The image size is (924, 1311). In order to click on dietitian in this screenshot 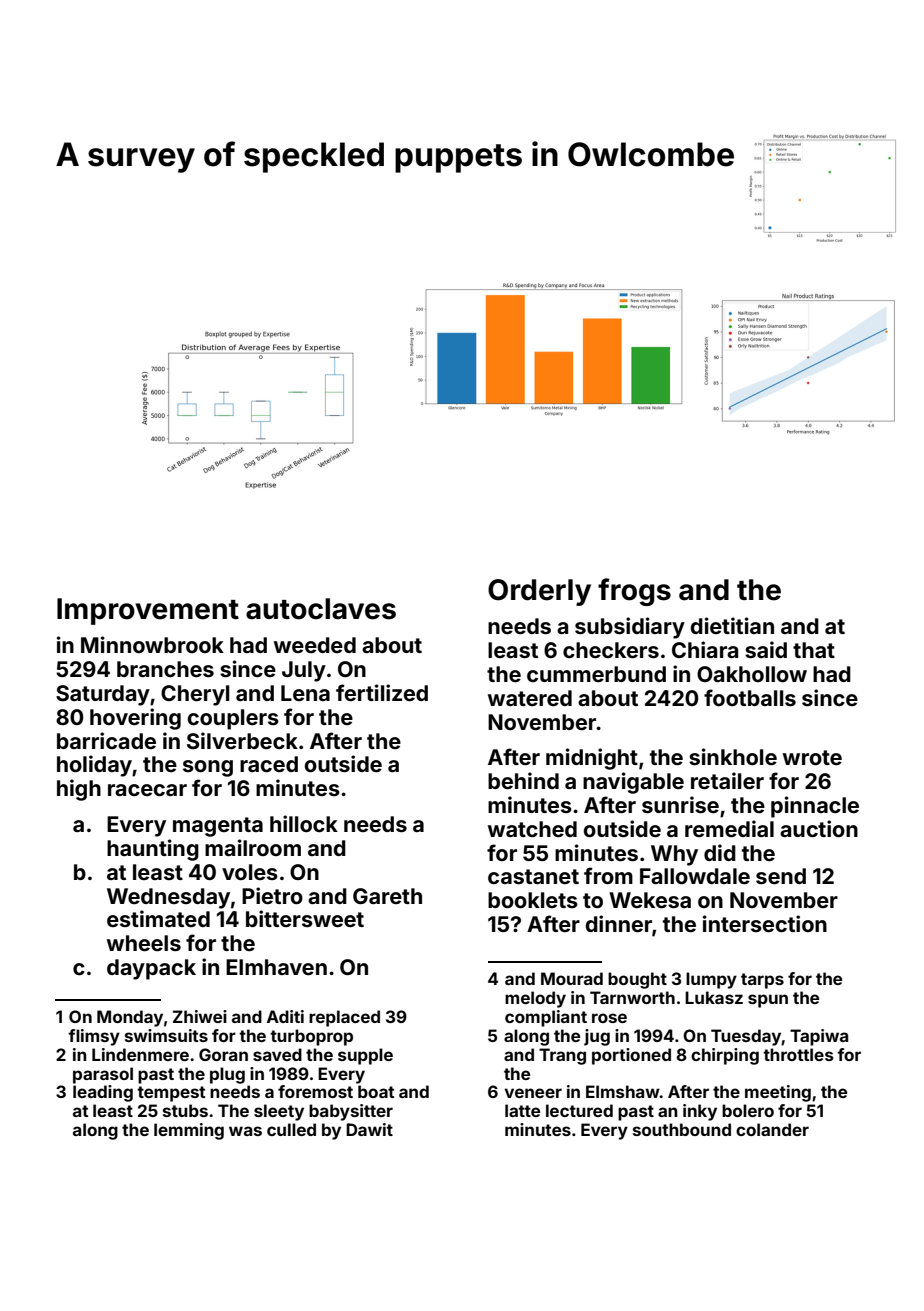, I will do `click(732, 625)`.
